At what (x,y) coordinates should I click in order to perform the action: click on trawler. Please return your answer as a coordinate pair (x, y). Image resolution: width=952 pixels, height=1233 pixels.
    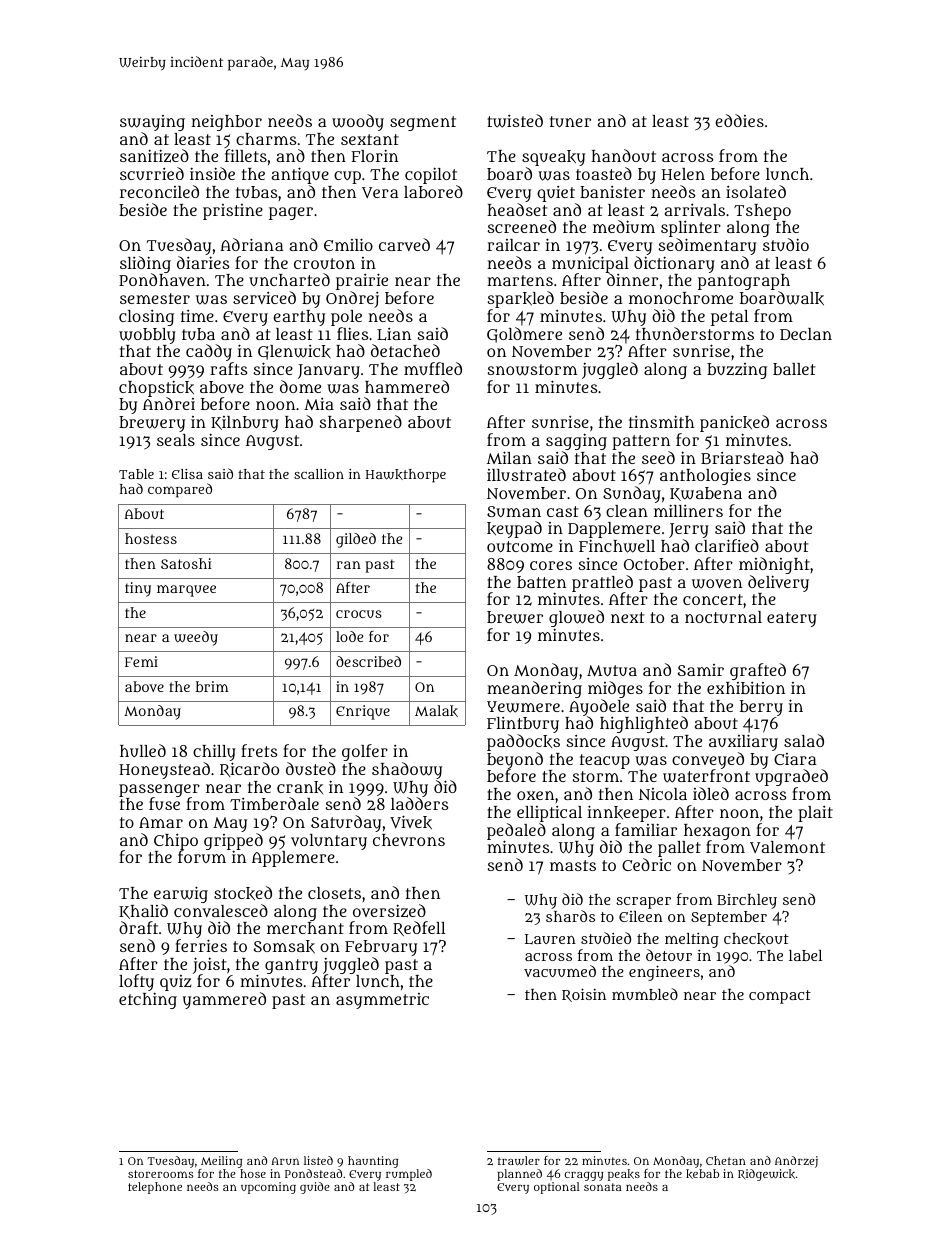
    Looking at the image, I should click on (519, 1160).
